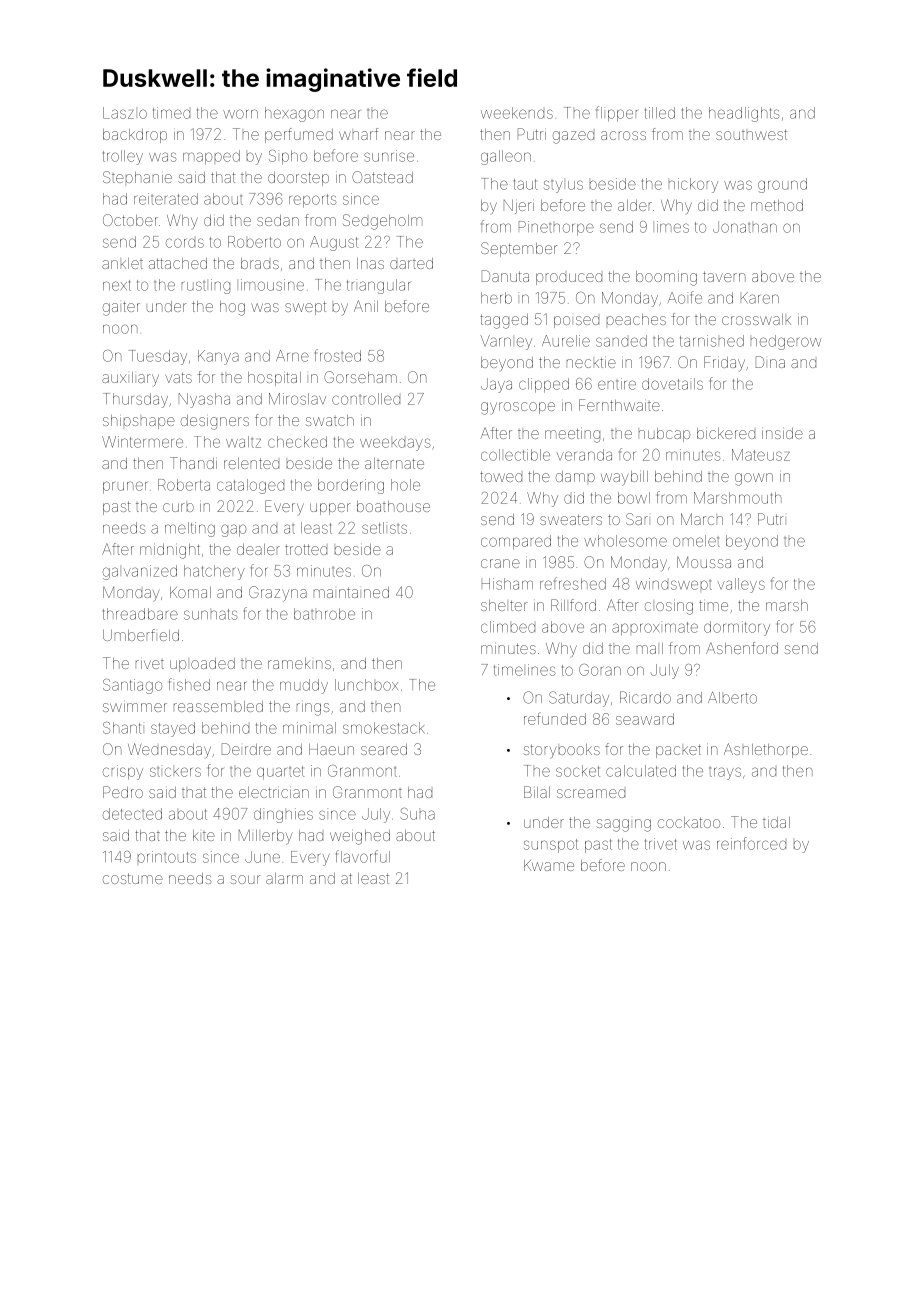 Image resolution: width=924 pixels, height=1308 pixels. What do you see at coordinates (133, 878) in the screenshot?
I see `costume` at bounding box center [133, 878].
